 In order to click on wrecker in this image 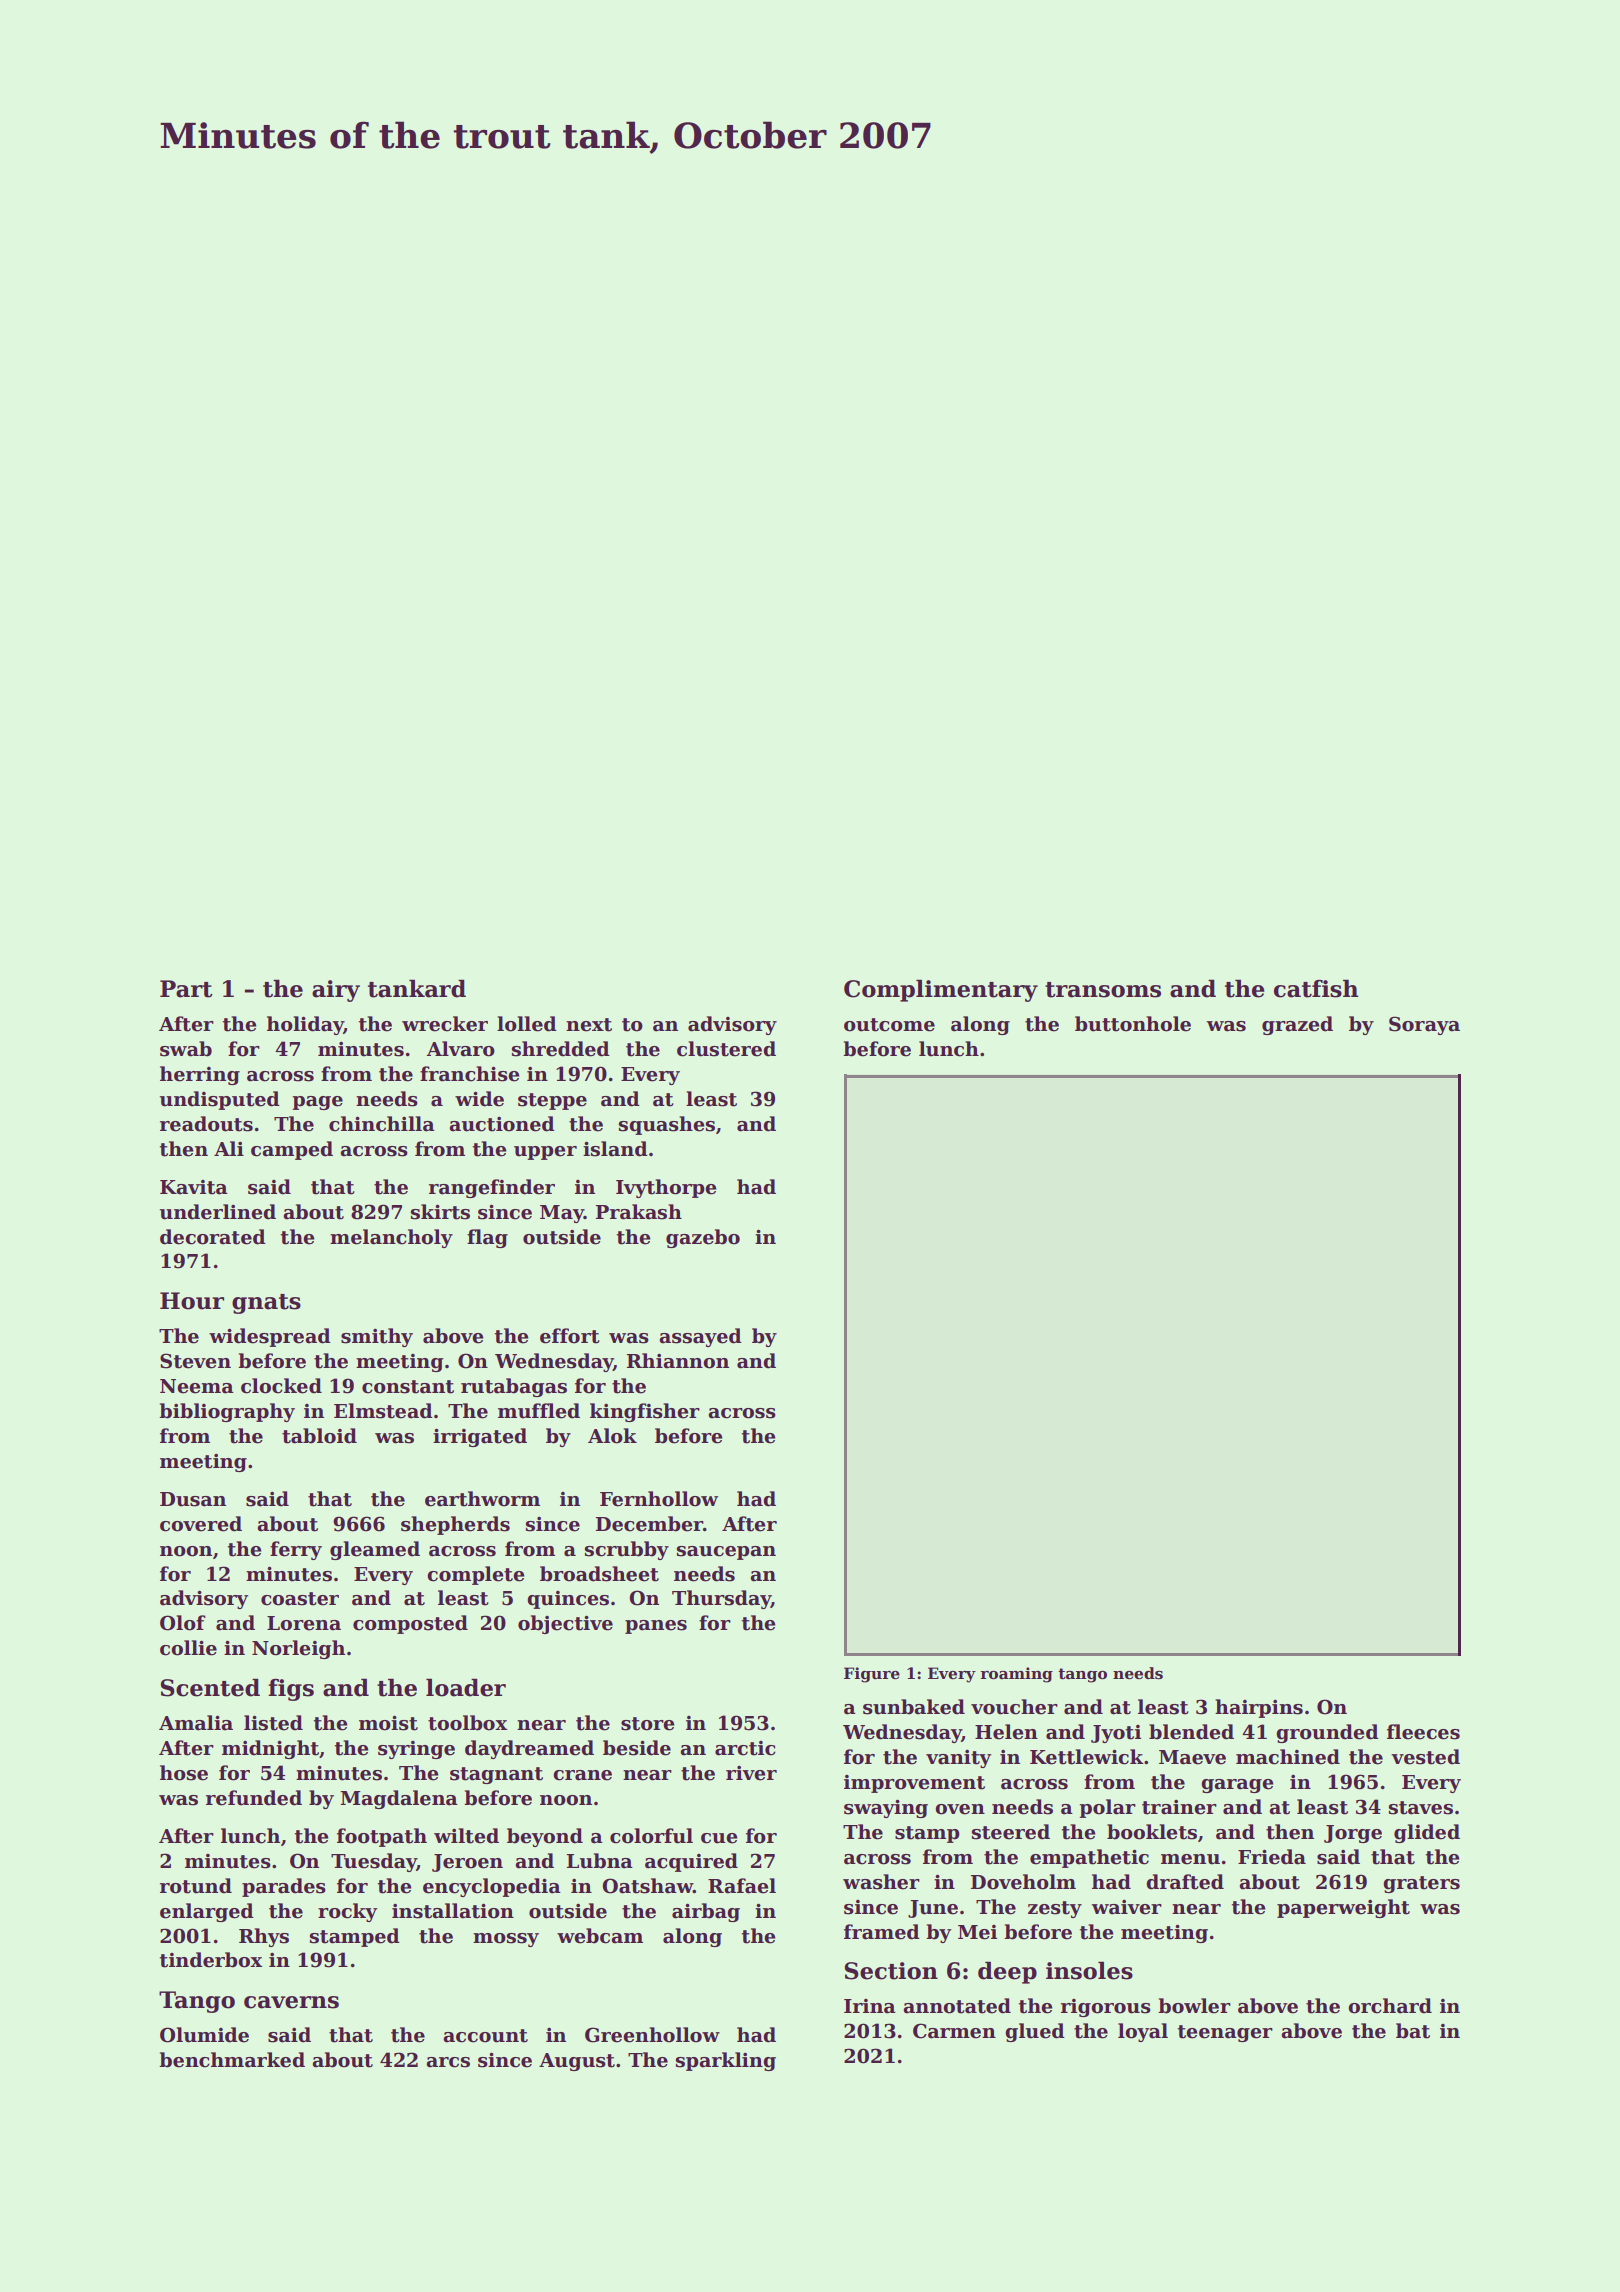, I will do `click(445, 1024)`.
